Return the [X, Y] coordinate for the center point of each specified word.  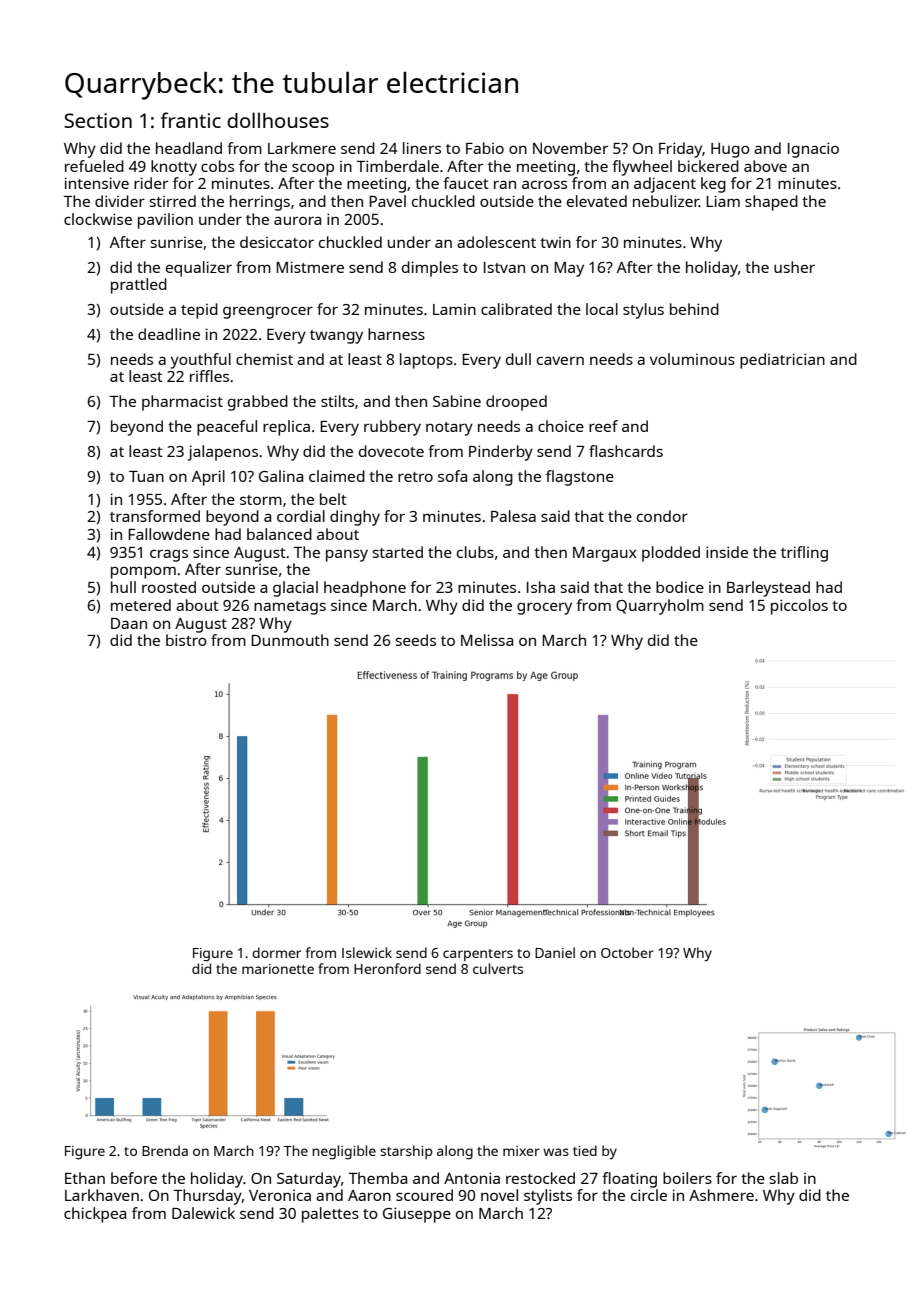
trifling [804, 554]
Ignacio [813, 150]
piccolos [799, 607]
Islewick [367, 952]
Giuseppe [417, 1215]
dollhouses [278, 120]
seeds [416, 640]
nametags [290, 608]
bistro [186, 640]
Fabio [485, 148]
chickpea [95, 1215]
